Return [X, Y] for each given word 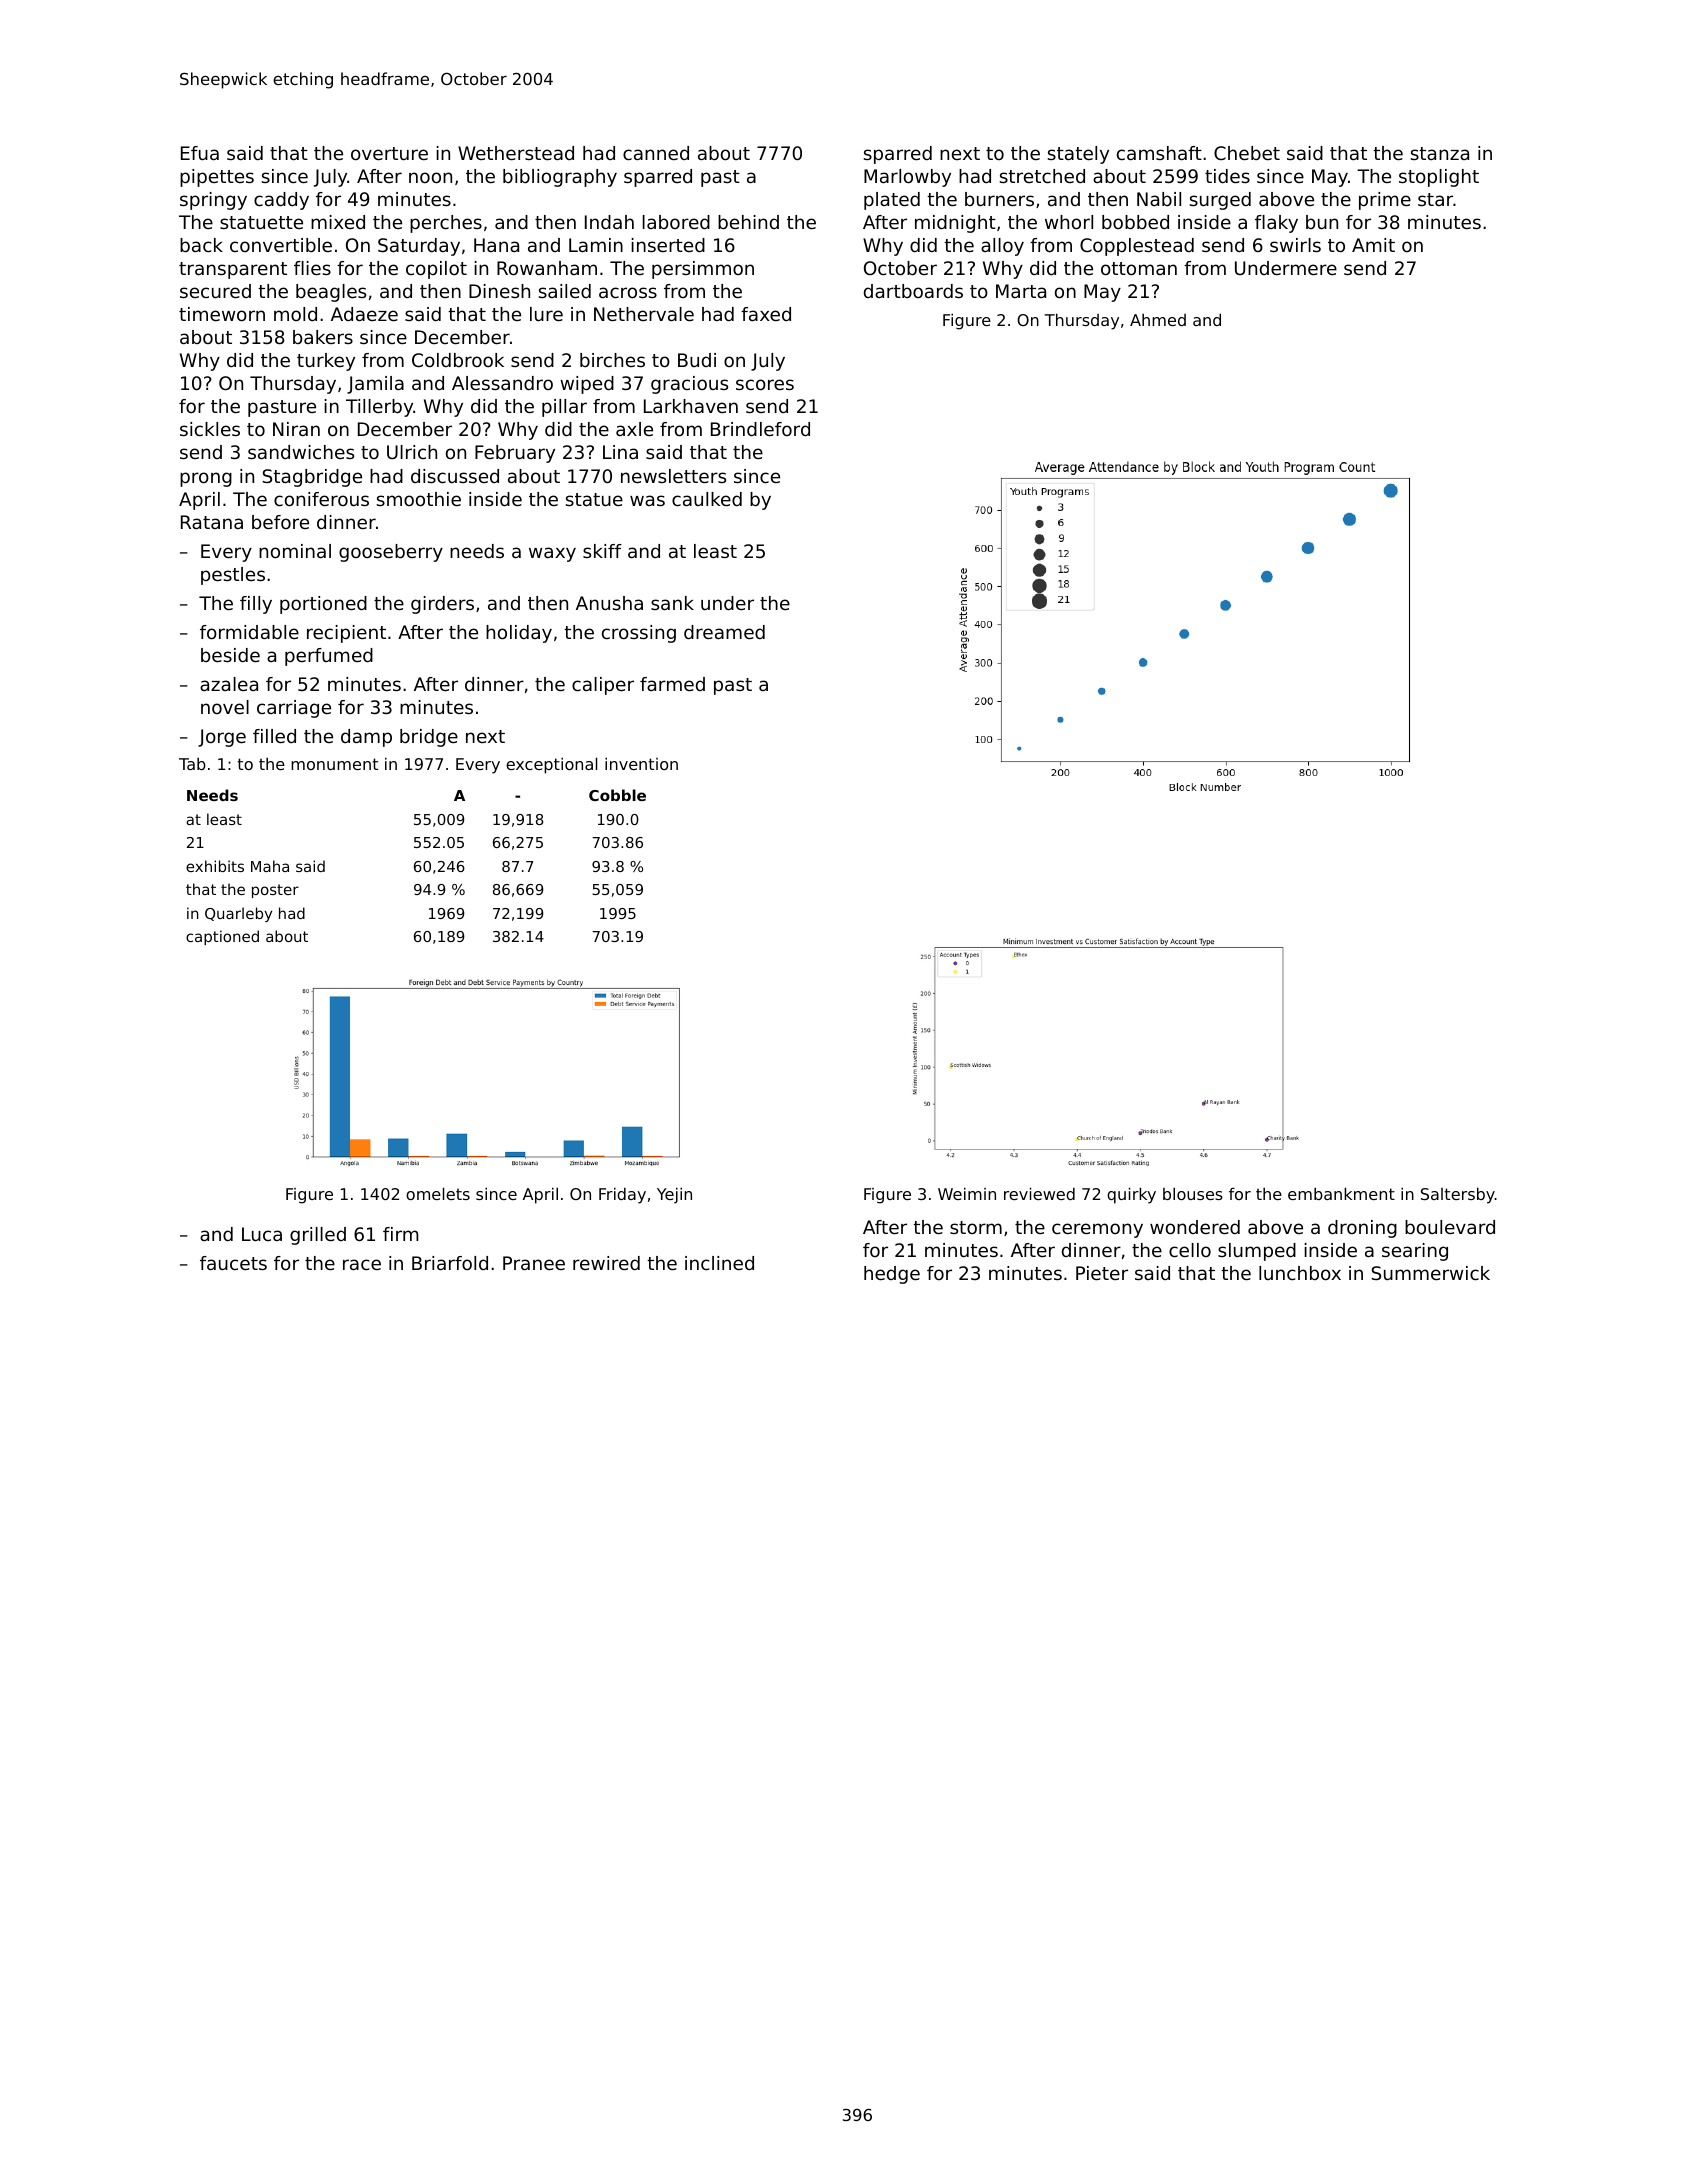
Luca [262, 1234]
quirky [1131, 1195]
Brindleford [760, 429]
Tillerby [379, 408]
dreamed [724, 632]
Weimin [967, 1193]
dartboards [913, 291]
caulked [707, 499]
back [201, 245]
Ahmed [1158, 320]
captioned [222, 937]
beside [230, 655]
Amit [1373, 245]
